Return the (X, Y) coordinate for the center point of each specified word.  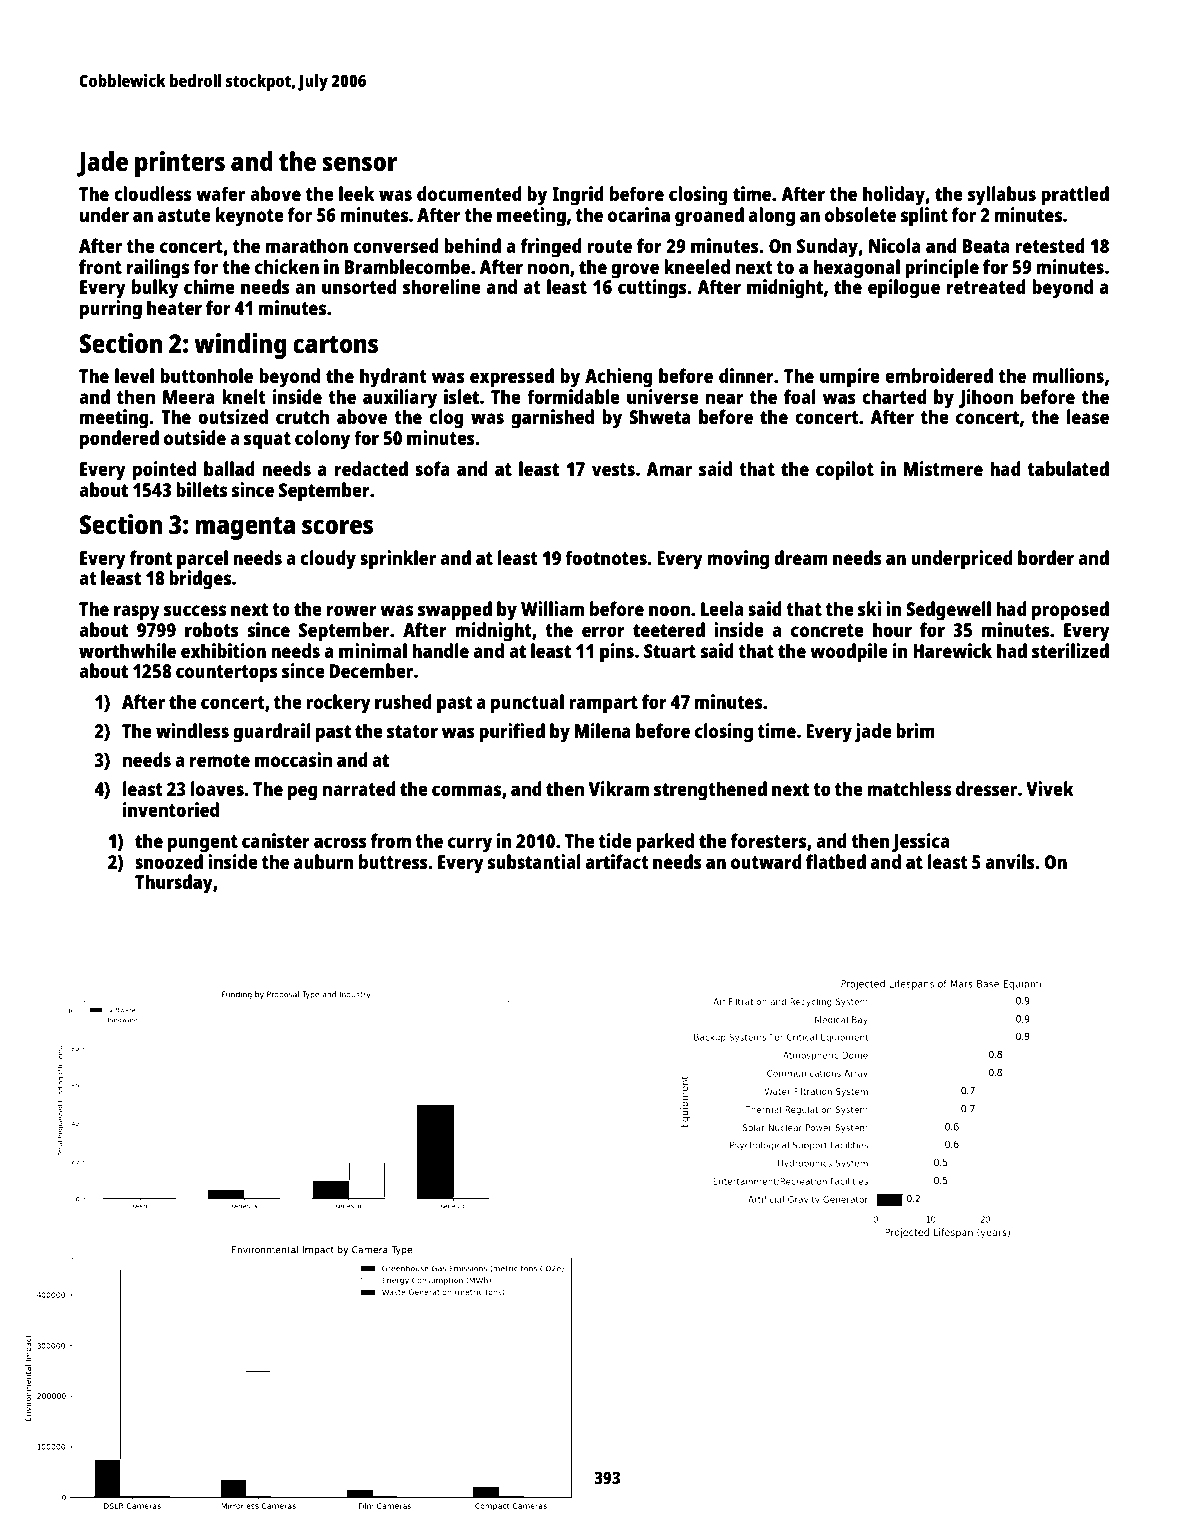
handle (440, 650)
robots (212, 629)
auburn (323, 861)
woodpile (849, 653)
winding (240, 346)
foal (800, 396)
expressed (512, 378)
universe (663, 396)
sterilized (1070, 650)
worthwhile (127, 650)
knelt (244, 396)
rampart (603, 705)
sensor (359, 163)
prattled (1075, 196)
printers (180, 164)
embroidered (939, 375)
